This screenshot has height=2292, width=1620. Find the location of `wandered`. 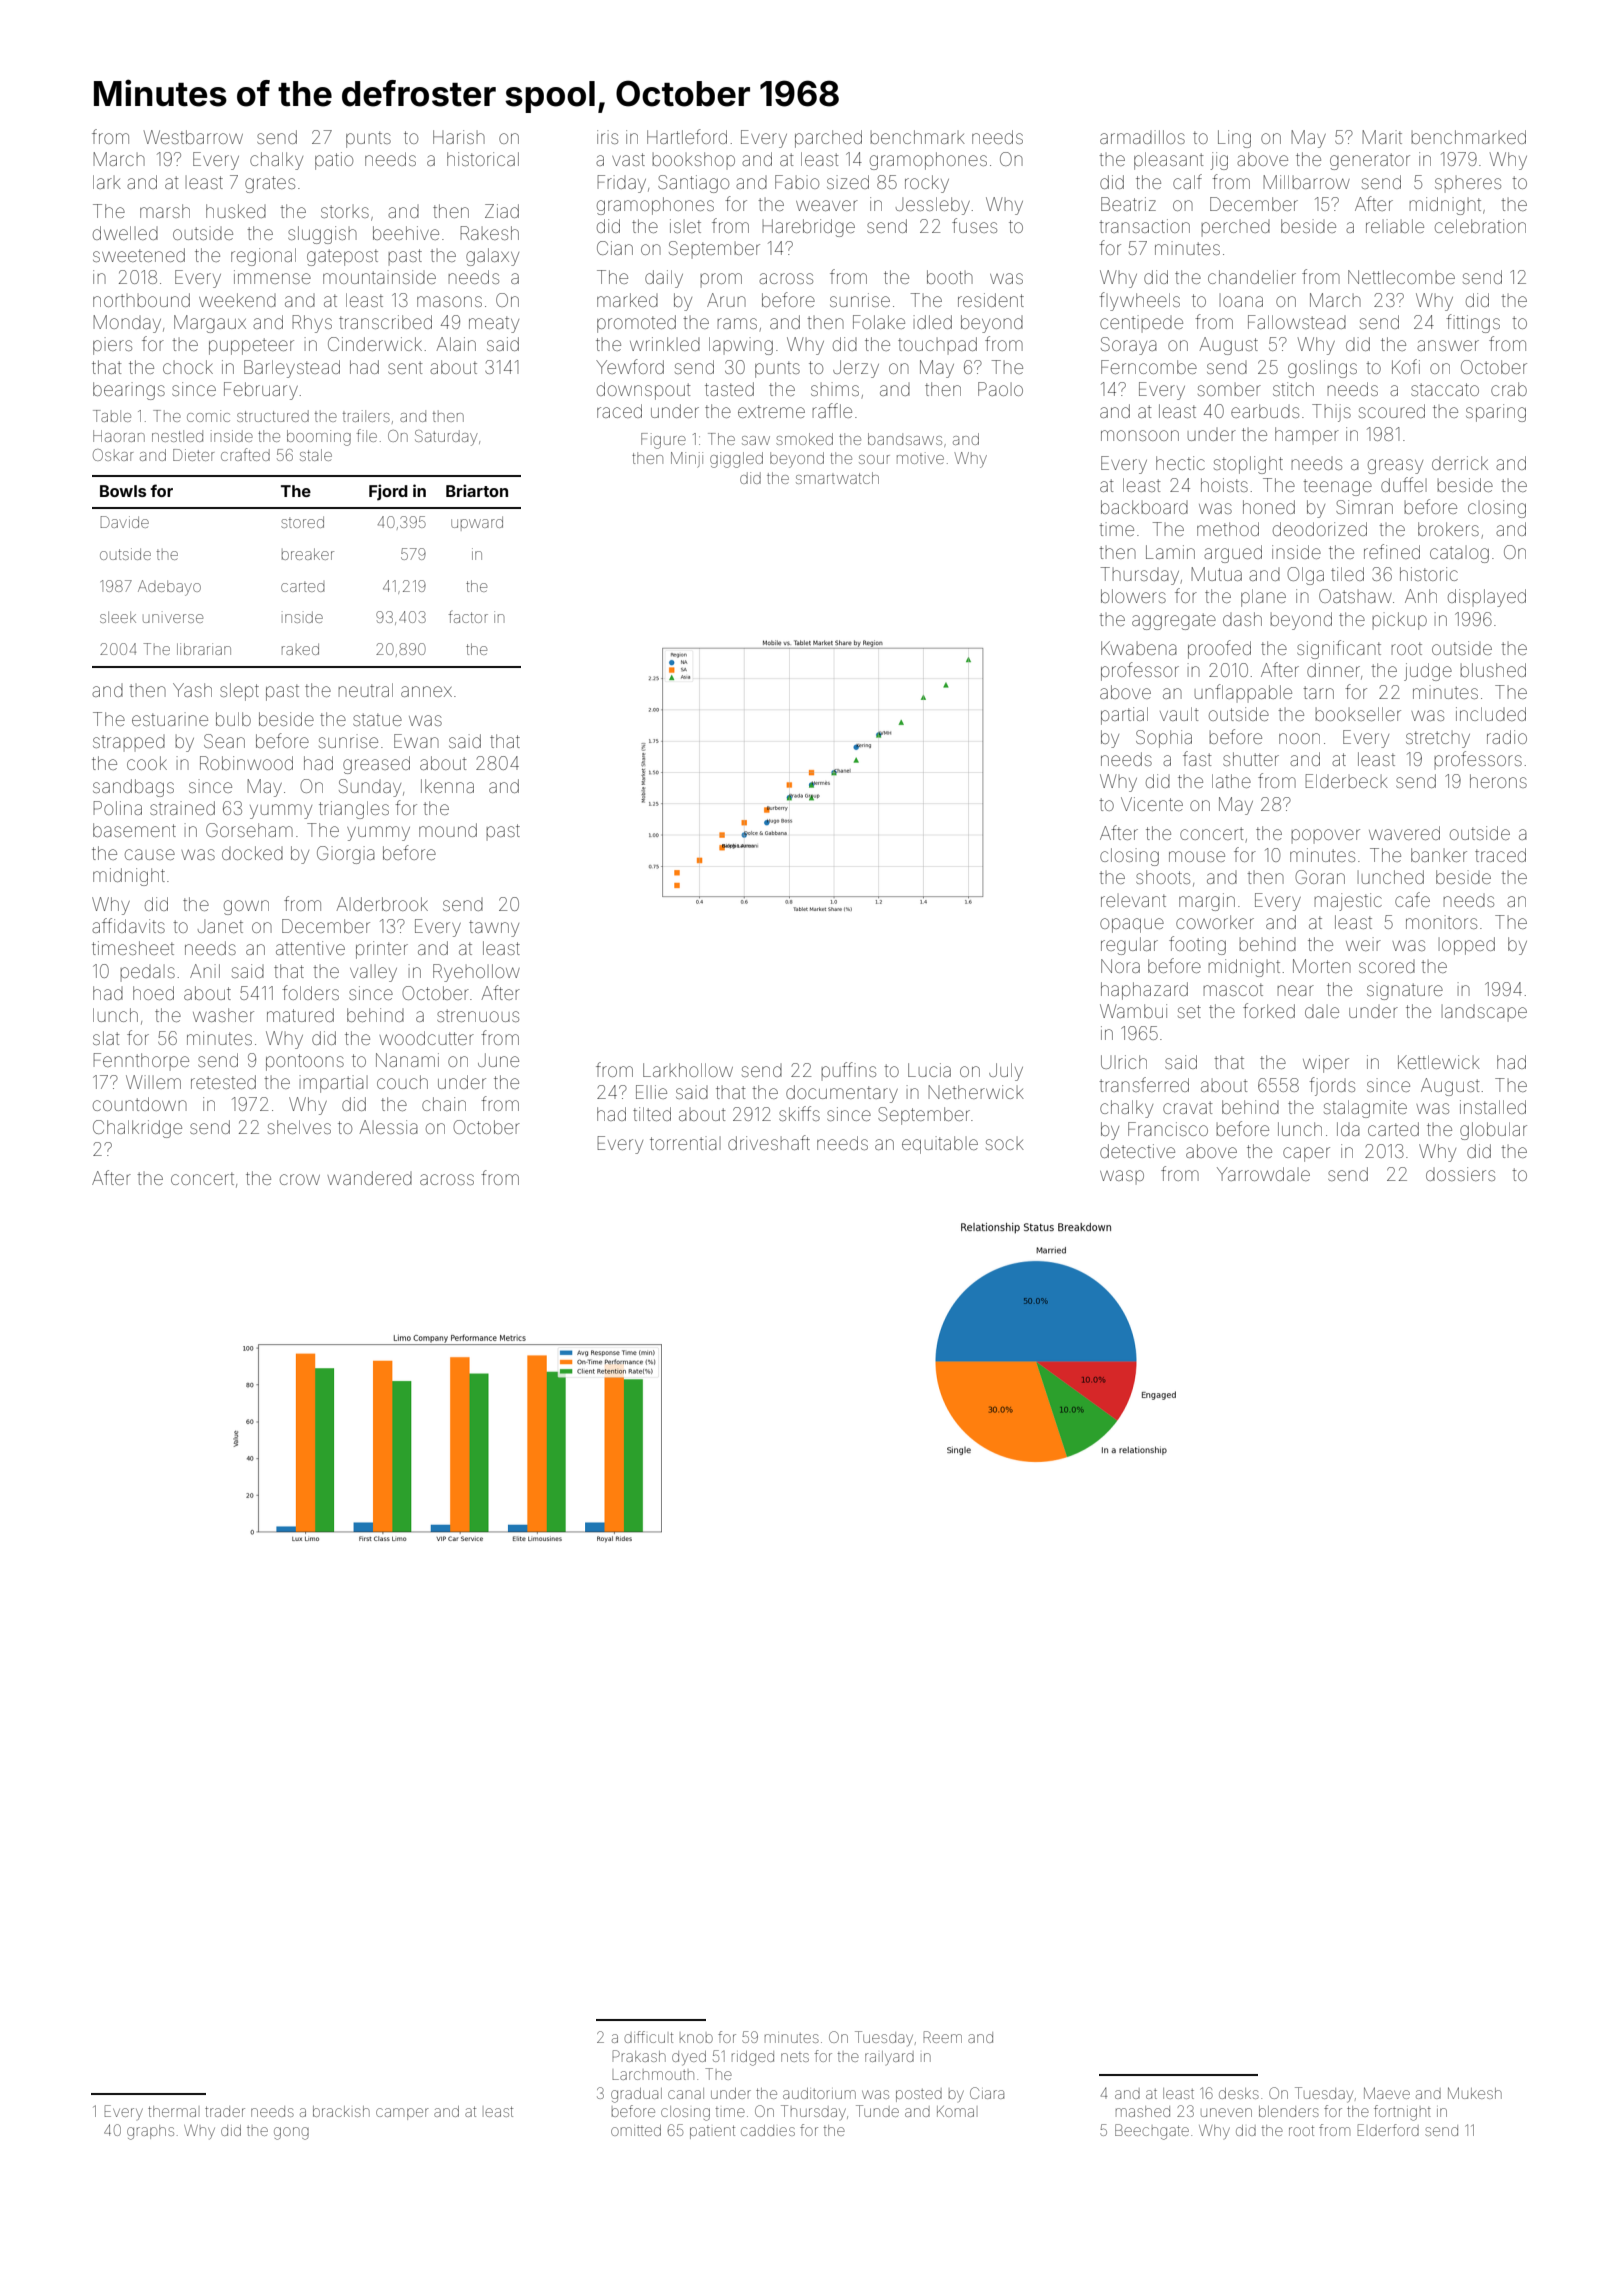

wandered is located at coordinates (369, 1178).
